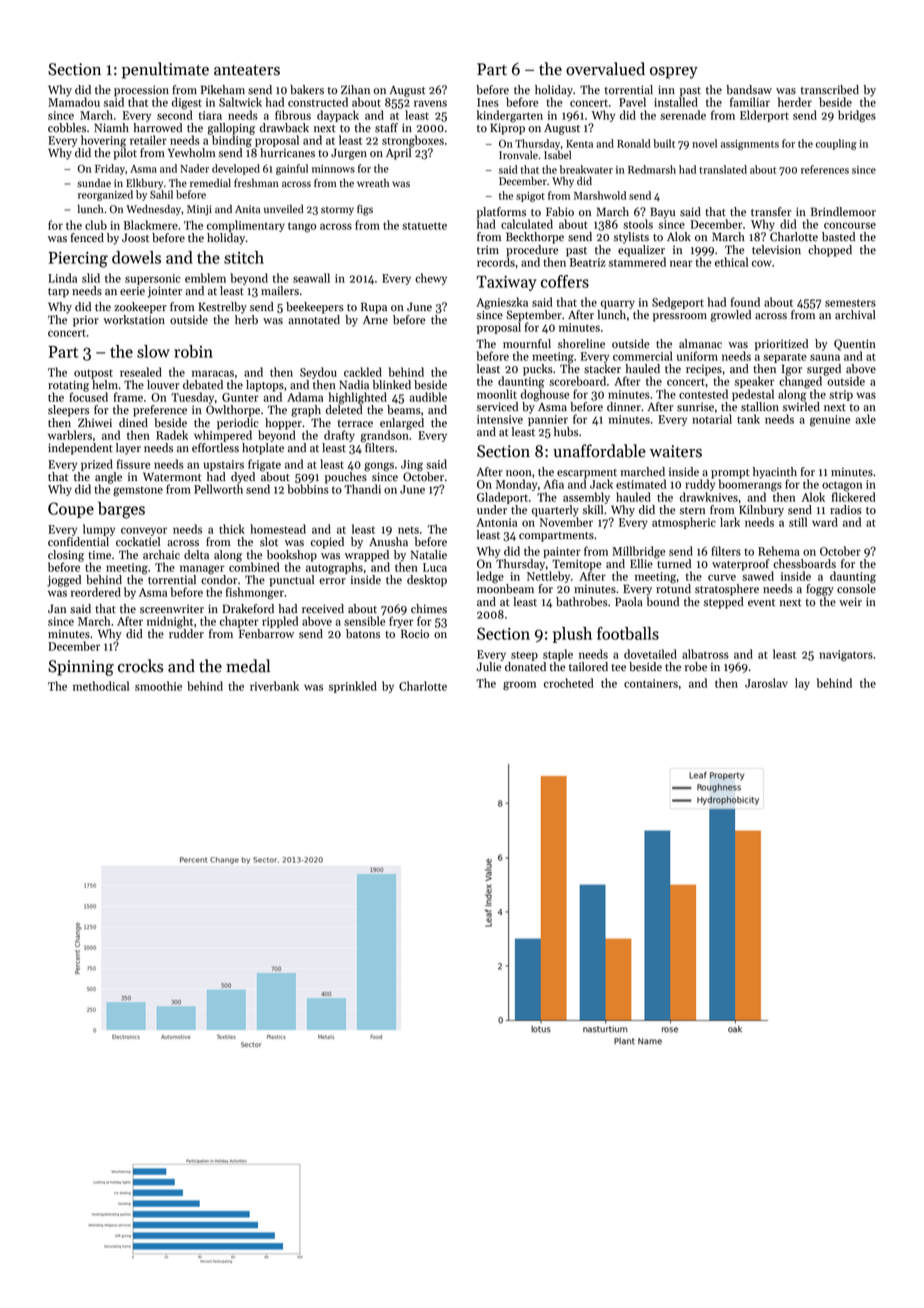 The height and width of the document is (1308, 924). What do you see at coordinates (586, 169) in the document?
I see `breakwater` at bounding box center [586, 169].
